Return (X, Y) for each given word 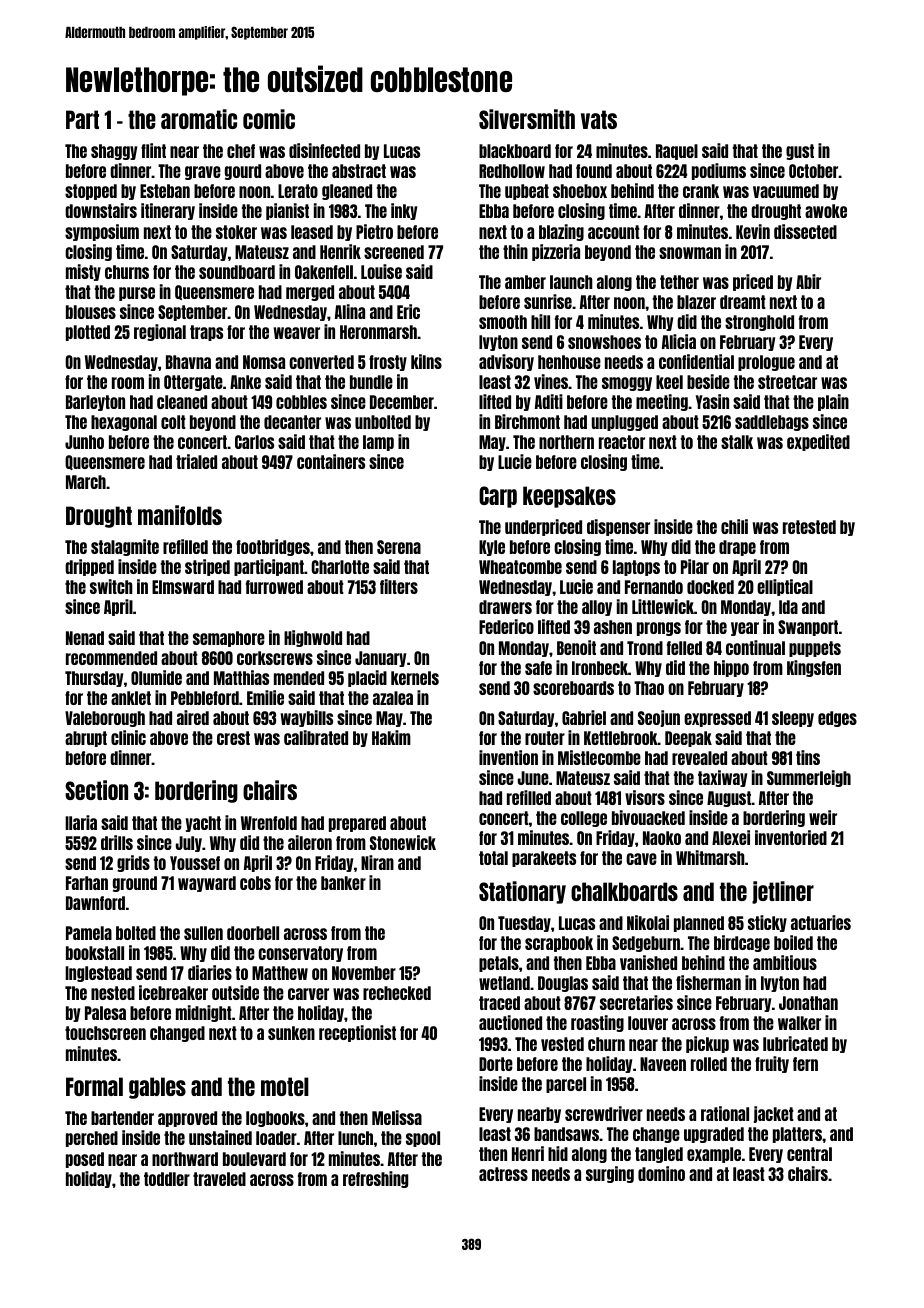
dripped (89, 567)
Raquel (677, 152)
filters (399, 586)
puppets (815, 649)
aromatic (199, 119)
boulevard (254, 1159)
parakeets (544, 859)
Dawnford (95, 903)
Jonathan (808, 1003)
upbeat (527, 192)
